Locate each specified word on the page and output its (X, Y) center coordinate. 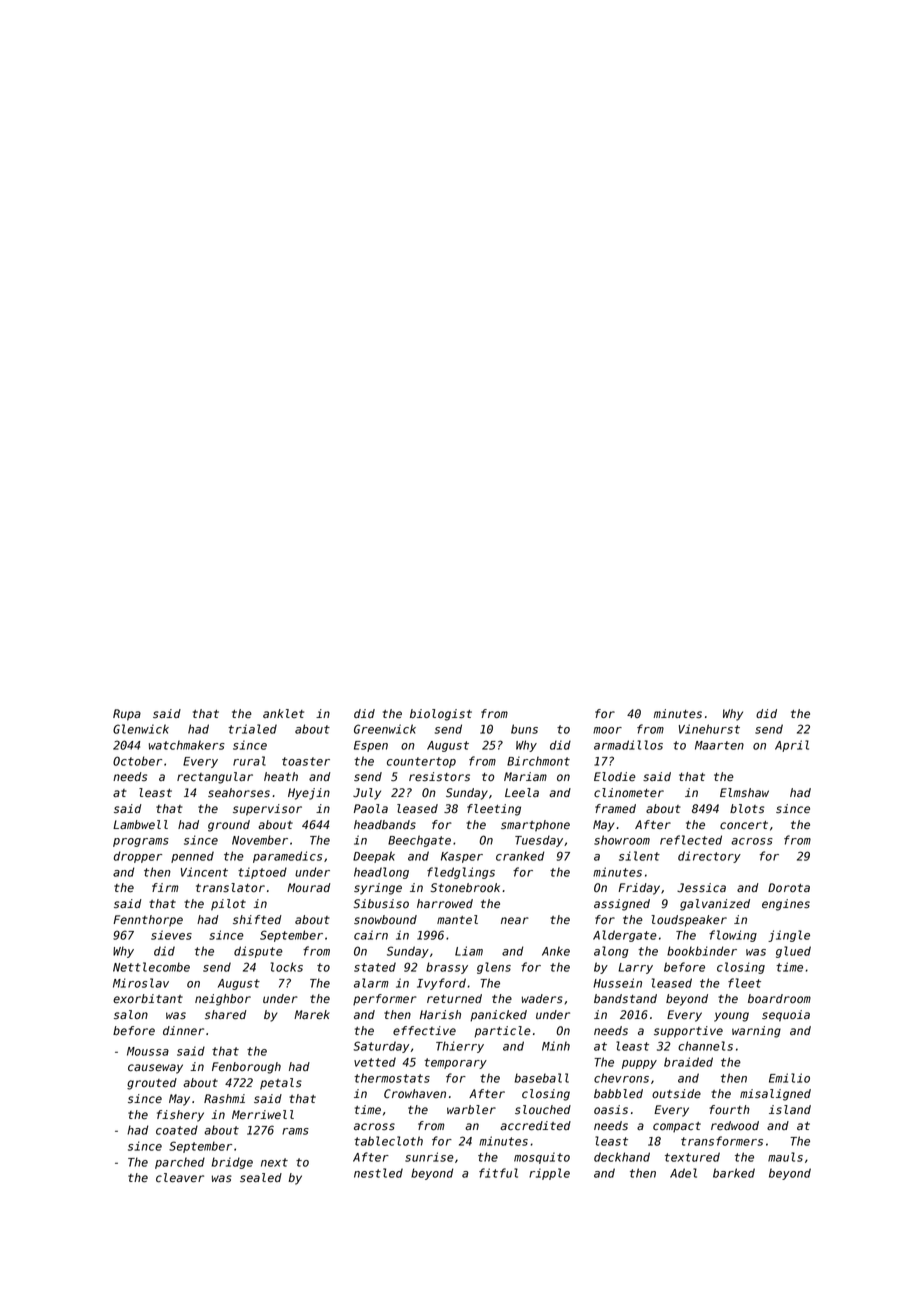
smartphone (535, 826)
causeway (155, 1069)
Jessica (701, 888)
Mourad (309, 887)
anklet (283, 714)
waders (542, 999)
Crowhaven (415, 1094)
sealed (261, 1178)
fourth (729, 1109)
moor (607, 730)
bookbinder (702, 951)
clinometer (629, 792)
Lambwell (140, 825)
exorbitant (148, 999)
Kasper (462, 857)
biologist (441, 715)
